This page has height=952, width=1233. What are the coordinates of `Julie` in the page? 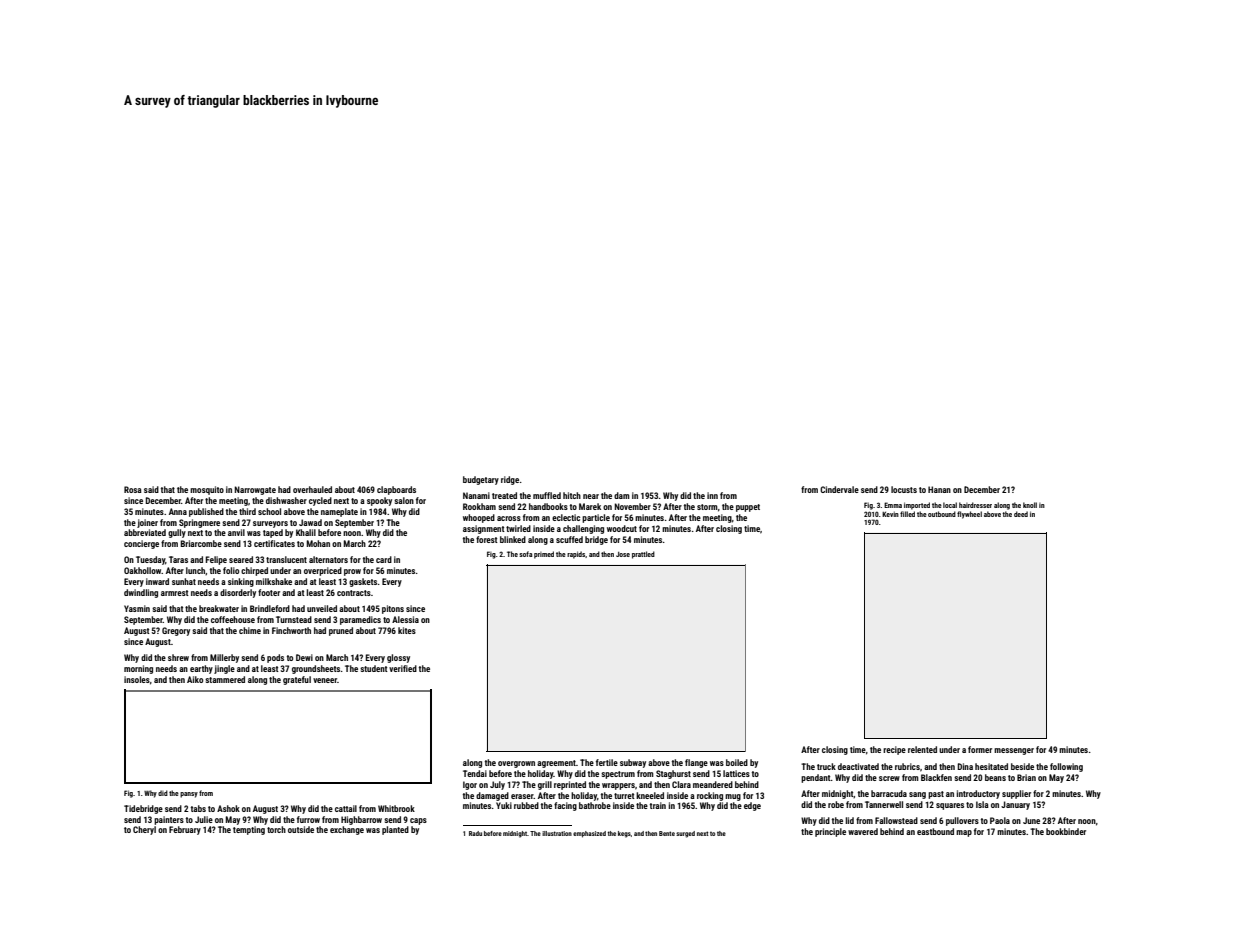 It's located at (204, 819).
